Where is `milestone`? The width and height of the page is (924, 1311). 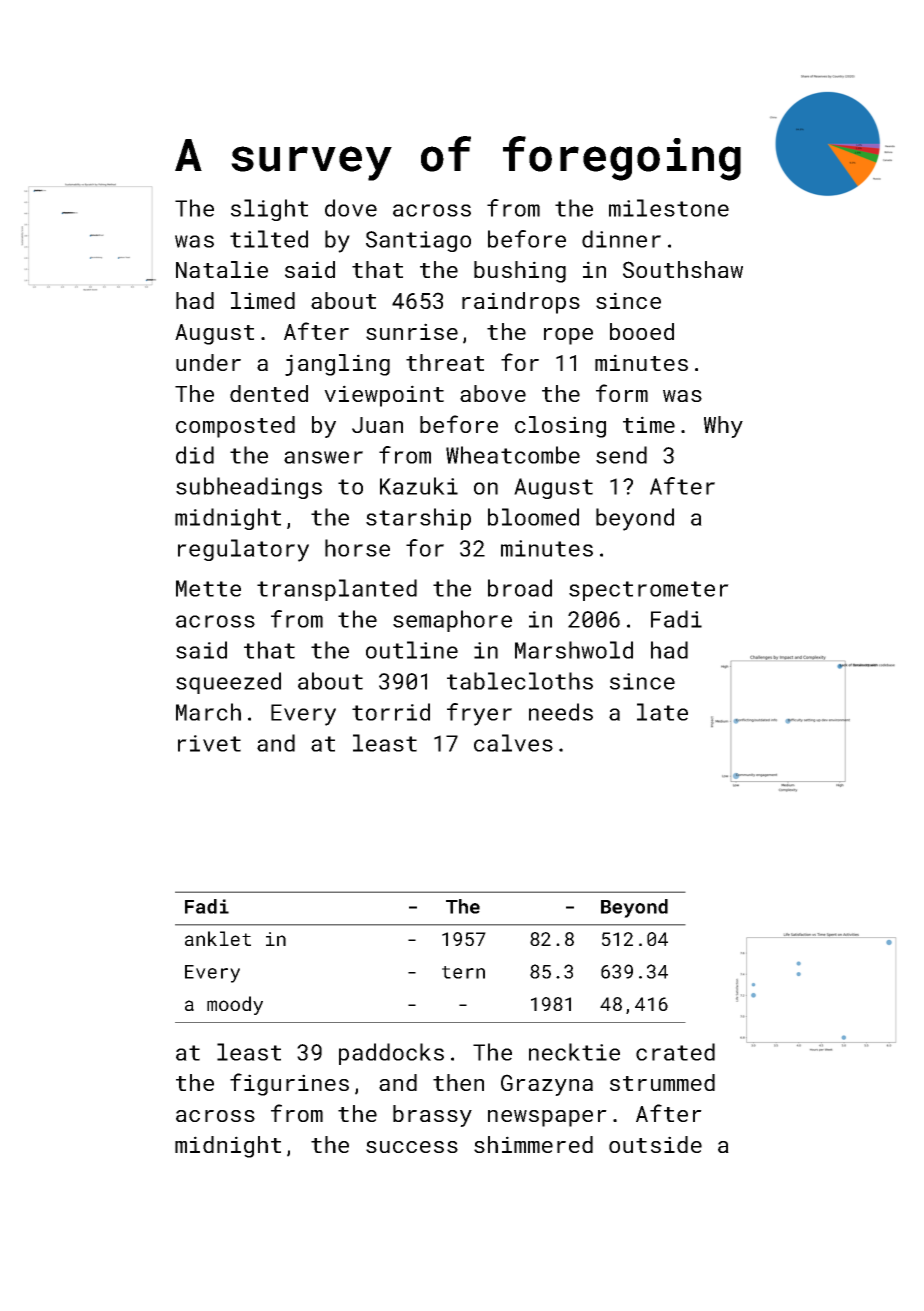 milestone is located at coordinates (669, 208).
